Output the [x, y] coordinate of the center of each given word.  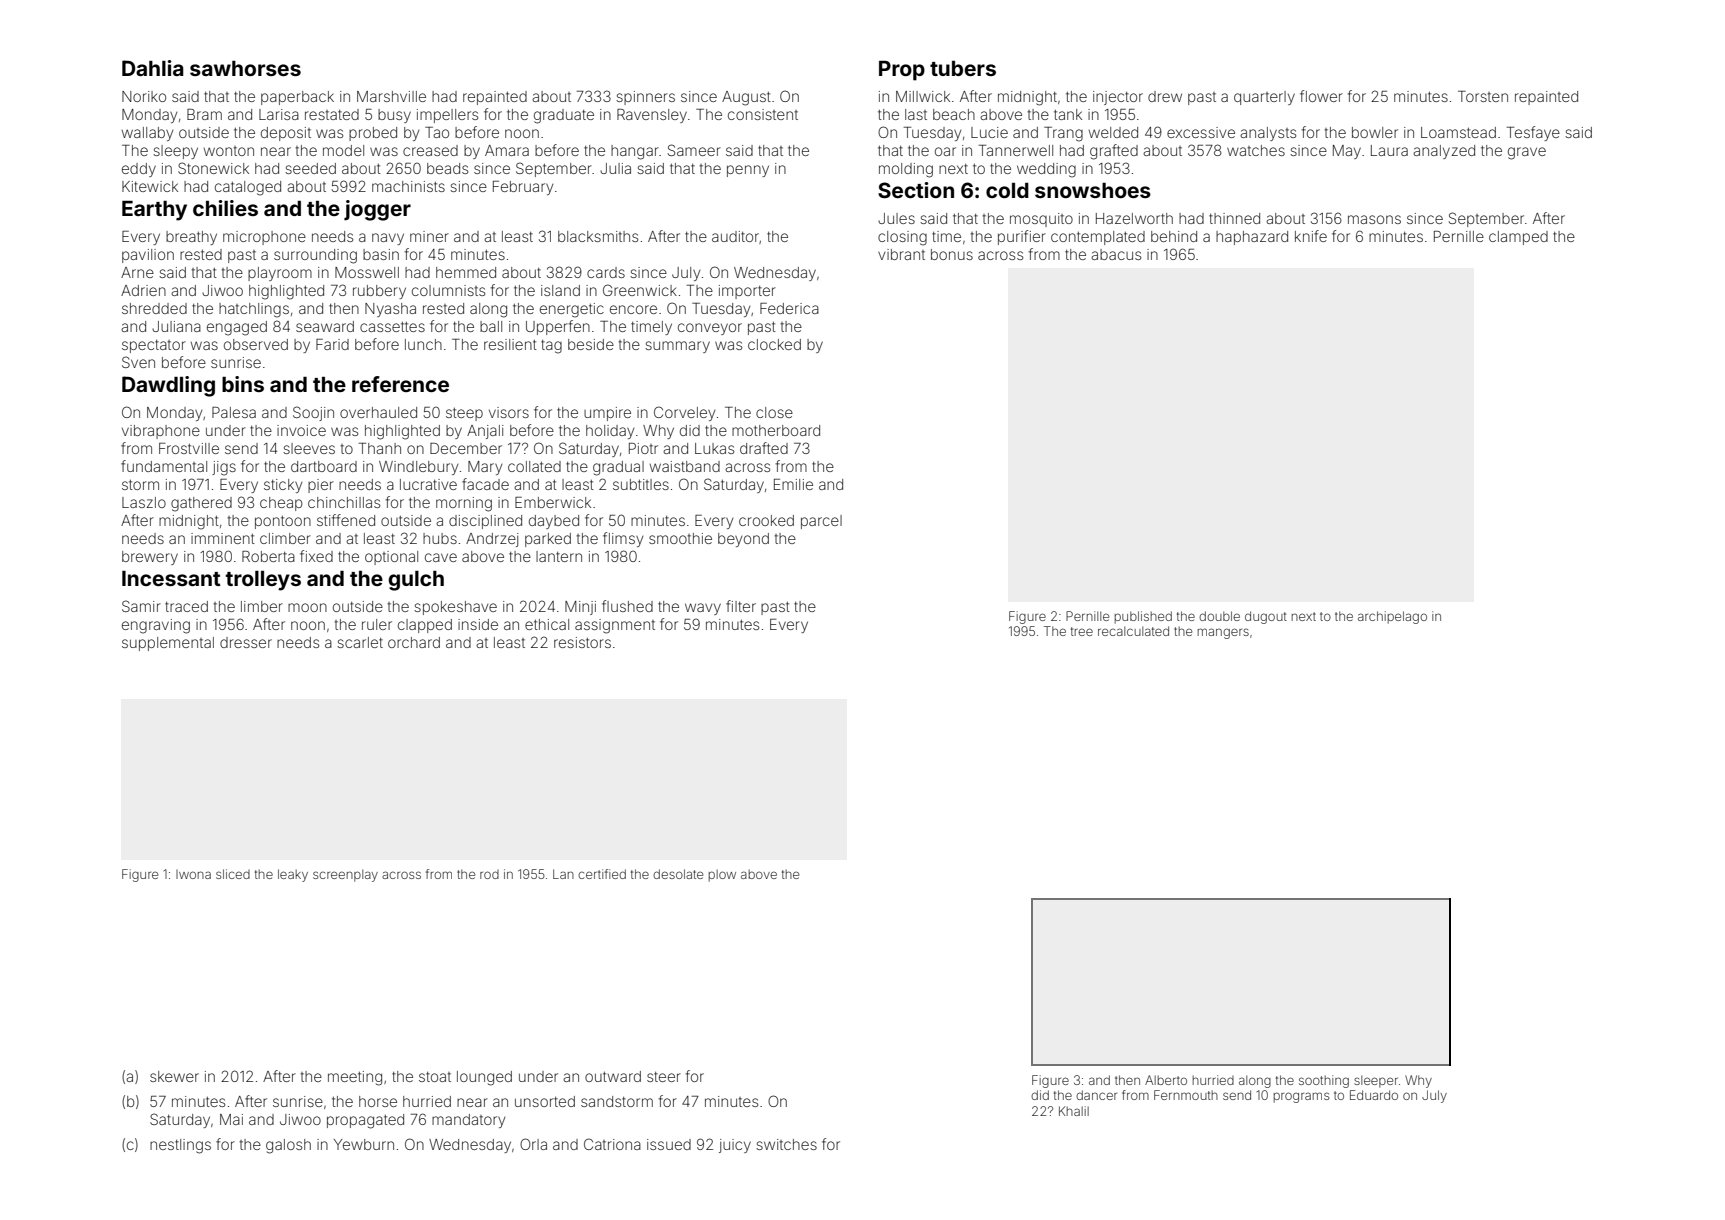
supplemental [168, 644]
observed [256, 344]
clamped [1518, 238]
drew [1165, 96]
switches [786, 1144]
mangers [1223, 633]
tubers [963, 68]
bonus [952, 254]
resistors [582, 642]
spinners [645, 98]
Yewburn [364, 1144]
